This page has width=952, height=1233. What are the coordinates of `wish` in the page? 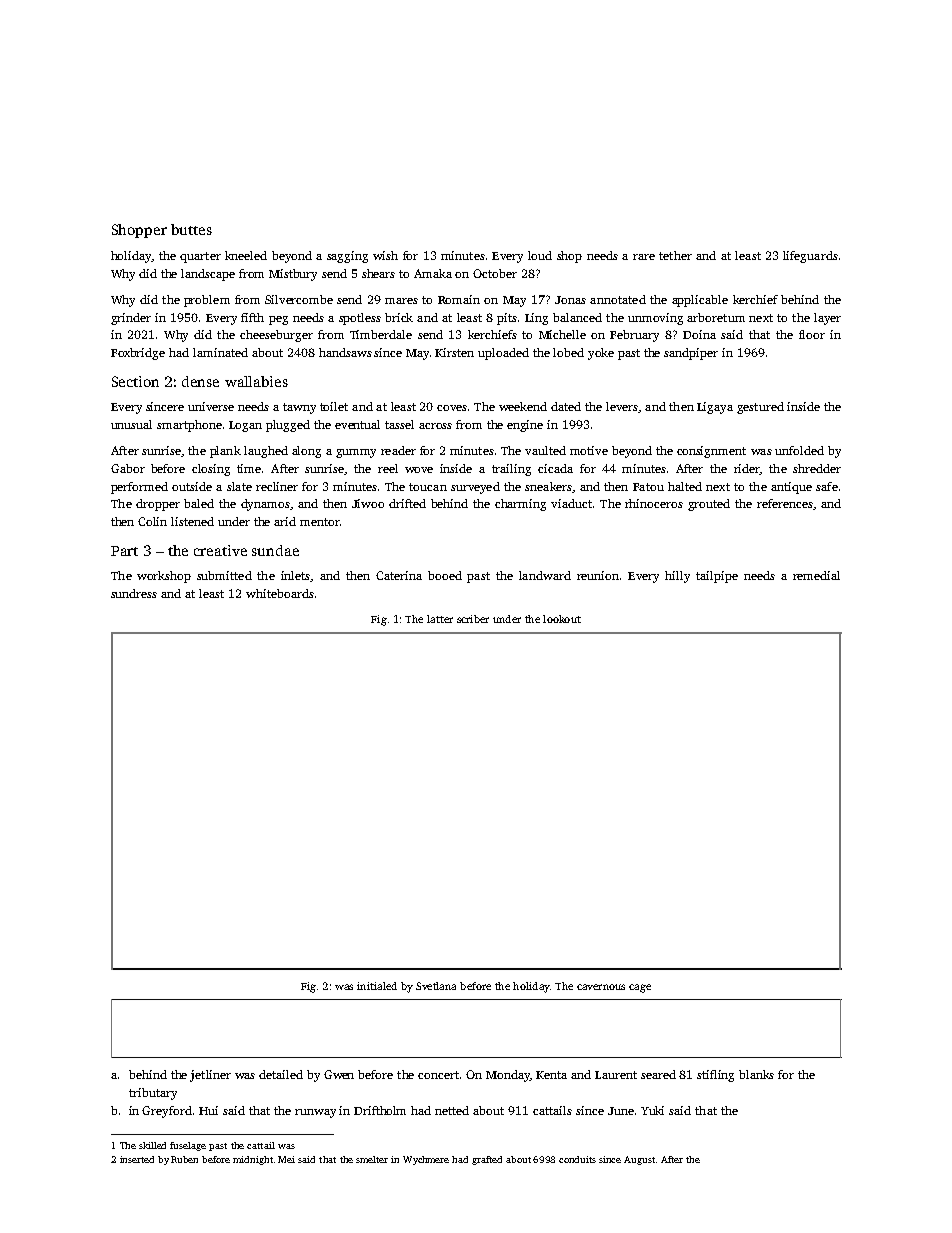 It's located at (385, 255).
